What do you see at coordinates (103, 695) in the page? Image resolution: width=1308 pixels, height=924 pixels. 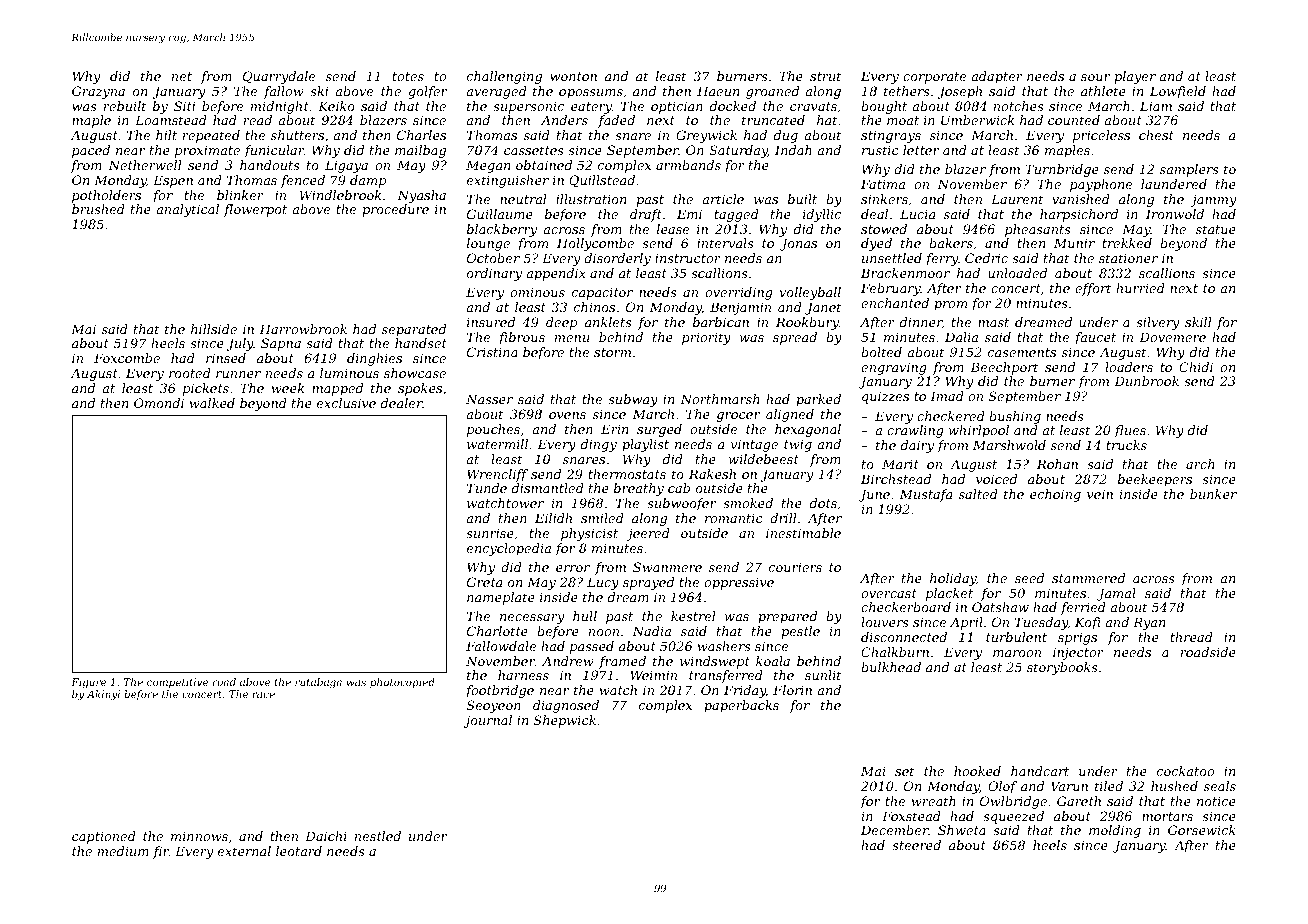 I see `Akinyi` at bounding box center [103, 695].
